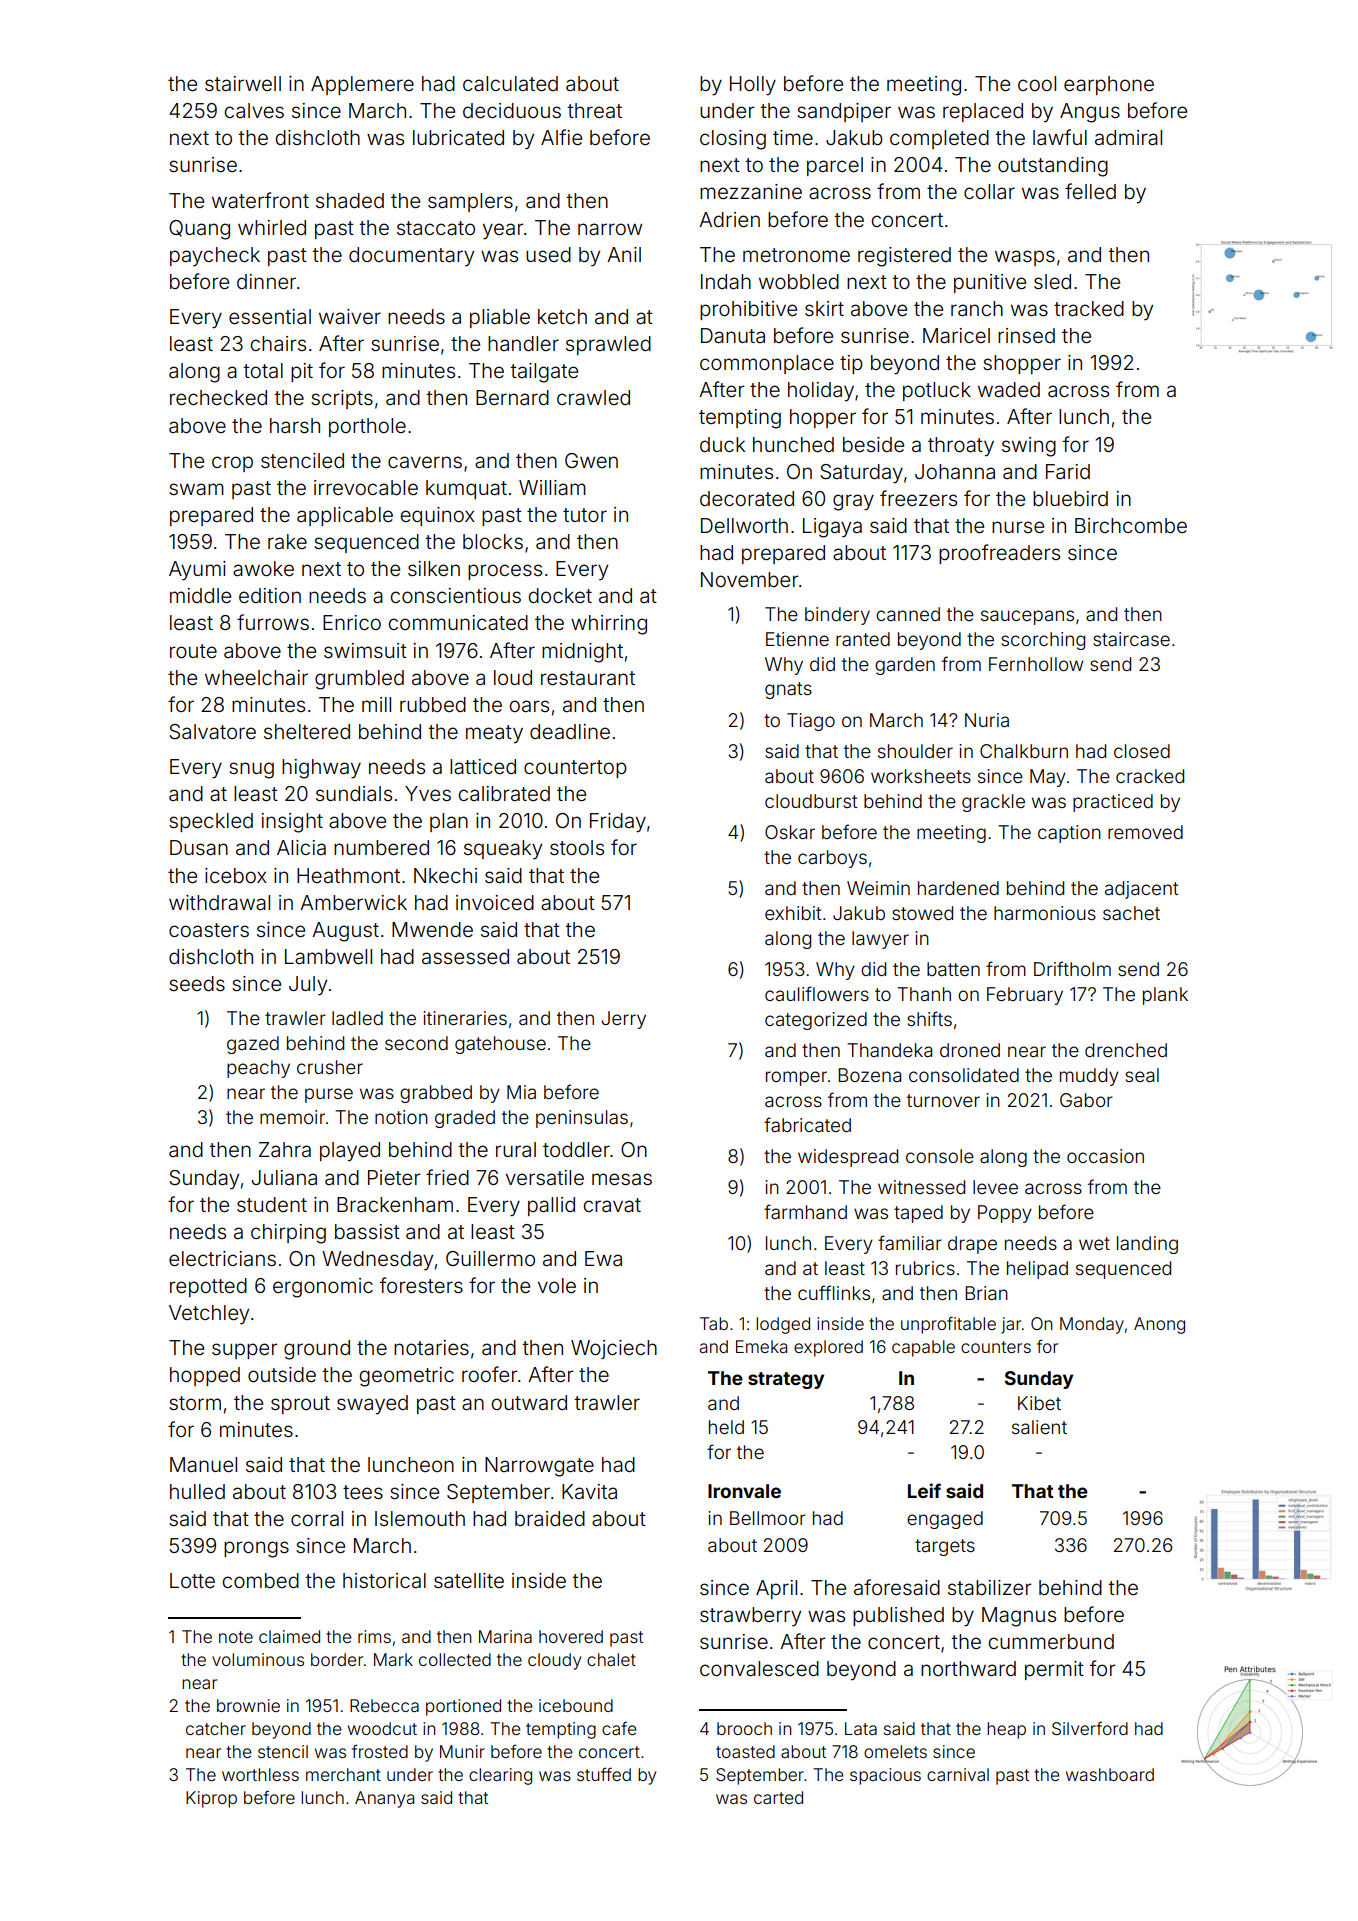  Describe the element at coordinates (1142, 751) in the screenshot. I see `closed` at that location.
